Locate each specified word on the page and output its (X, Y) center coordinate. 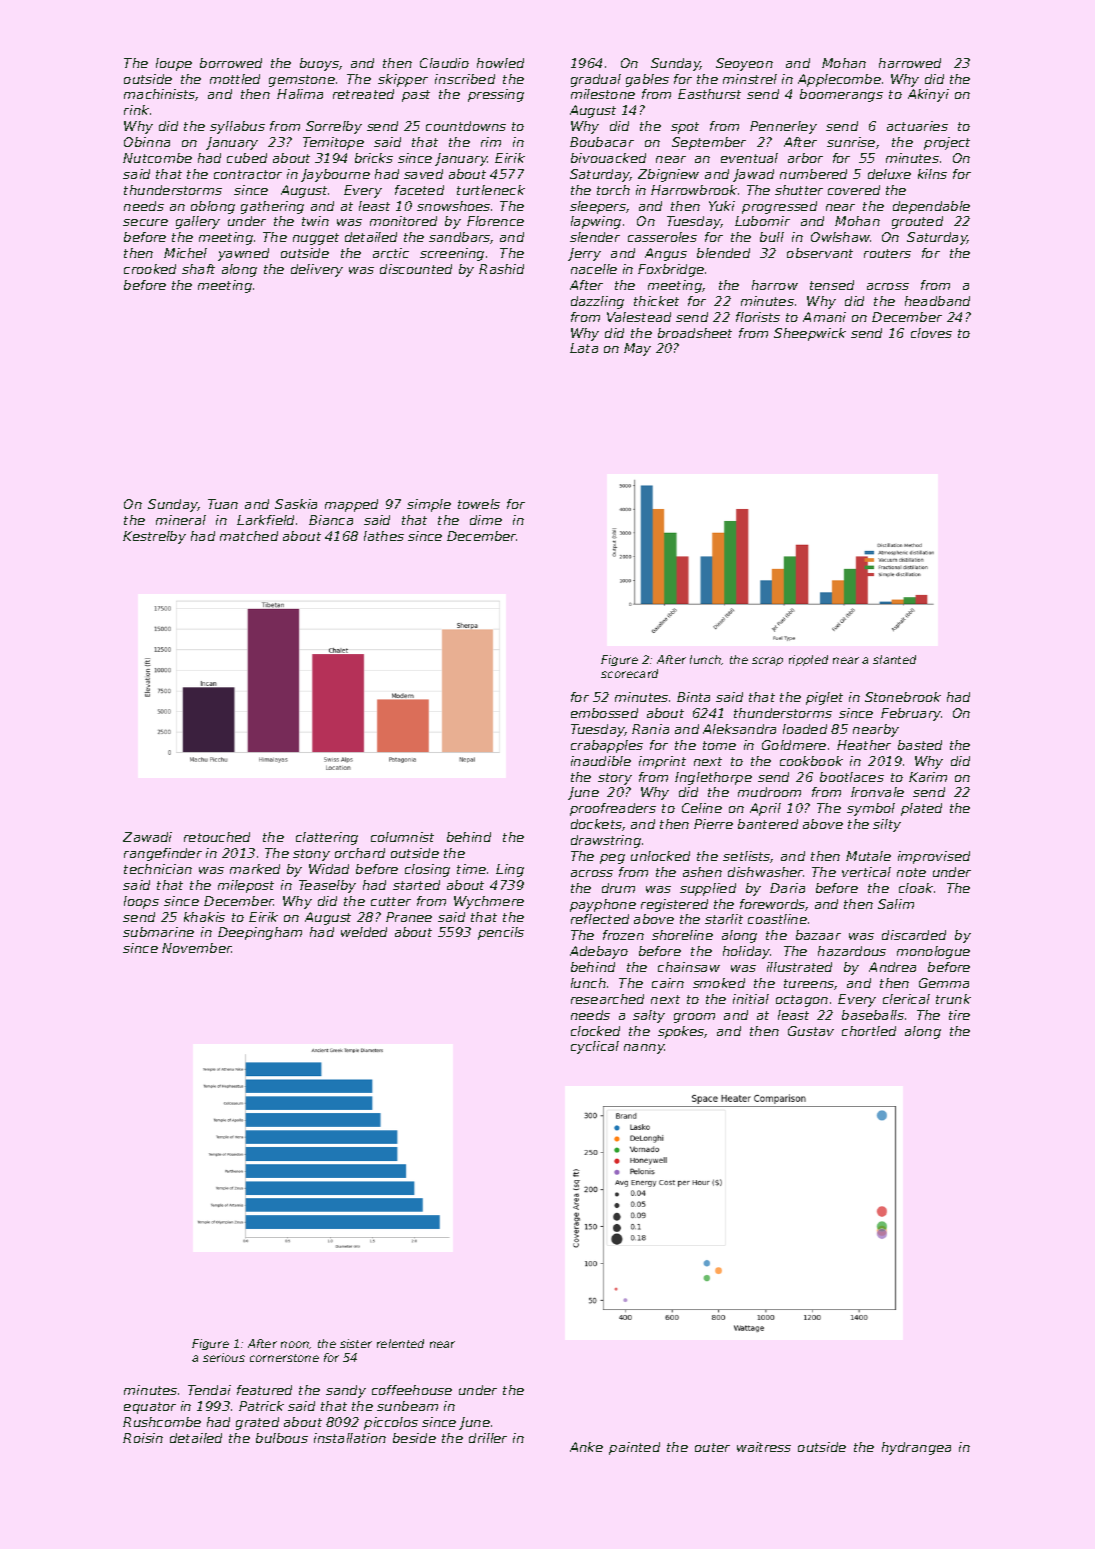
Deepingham (260, 933)
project (947, 143)
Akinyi (928, 95)
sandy (346, 1391)
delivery (317, 270)
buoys (319, 64)
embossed (604, 713)
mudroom (769, 792)
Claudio (444, 63)
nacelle (594, 269)
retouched (217, 837)
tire (959, 1015)
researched (607, 999)
